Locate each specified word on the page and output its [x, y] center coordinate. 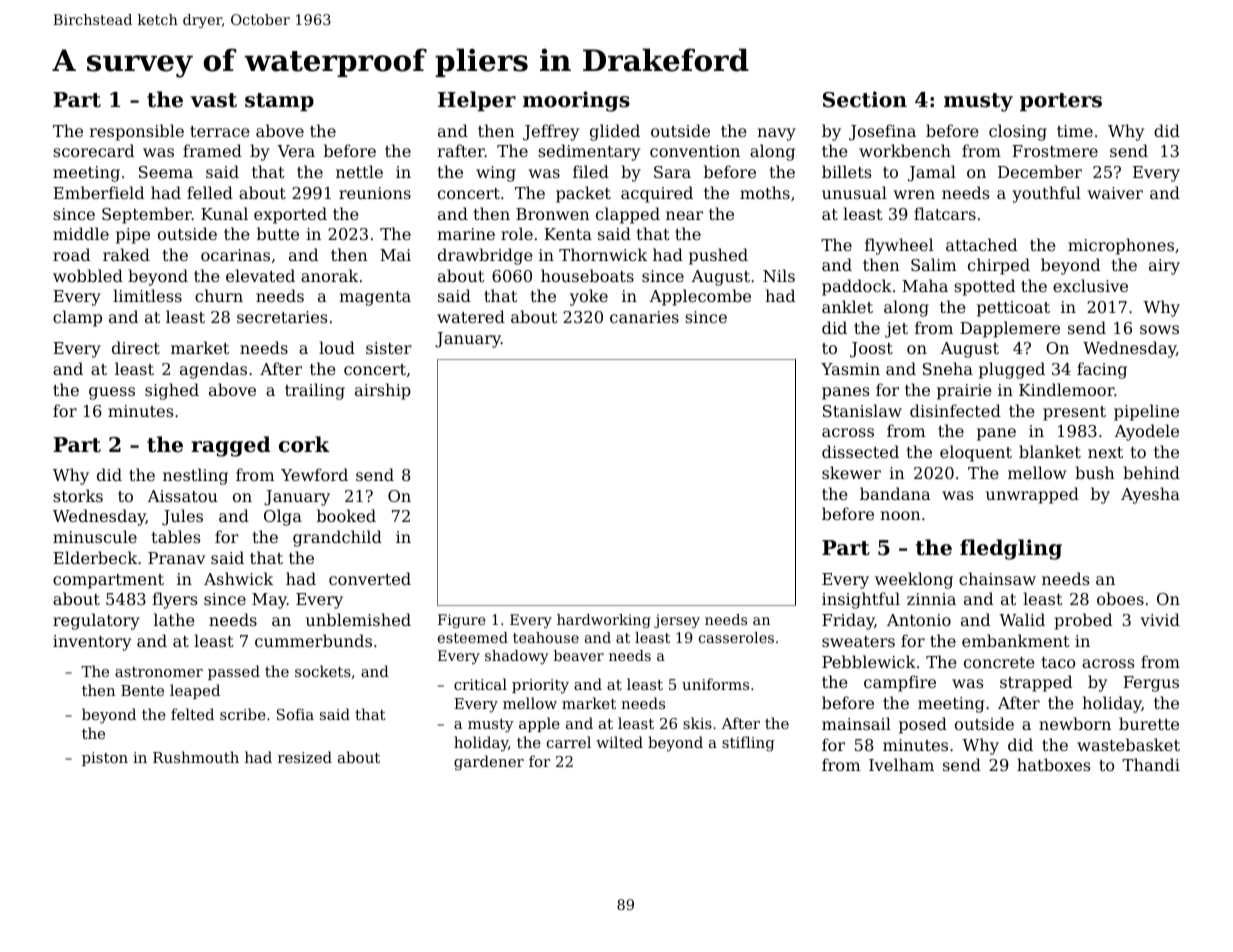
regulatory [96, 621]
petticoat [1013, 309]
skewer [851, 472]
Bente [142, 690]
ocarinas [235, 255]
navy [776, 134]
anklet [847, 306]
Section [865, 99]
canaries [644, 317]
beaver [579, 655]
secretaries [282, 317]
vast [214, 100]
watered [471, 316]
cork [304, 444]
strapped [1036, 683]
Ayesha [1150, 495]
